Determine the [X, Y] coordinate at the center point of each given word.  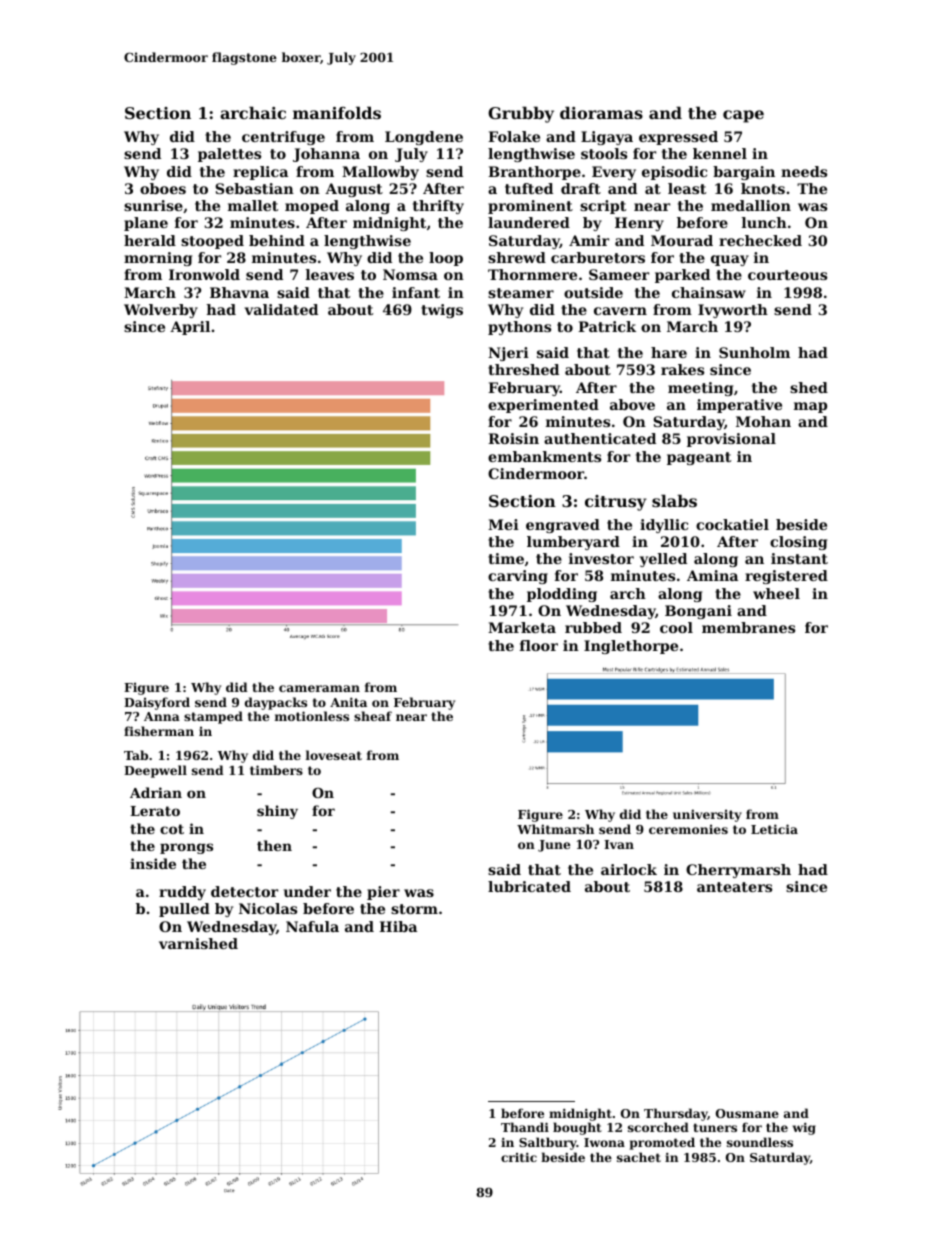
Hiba [398, 926]
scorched [658, 1127]
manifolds [337, 112]
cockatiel [732, 524]
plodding [562, 595]
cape [743, 116]
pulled [184, 910]
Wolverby [161, 311]
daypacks [276, 703]
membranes [748, 627]
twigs [442, 311]
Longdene [424, 138]
